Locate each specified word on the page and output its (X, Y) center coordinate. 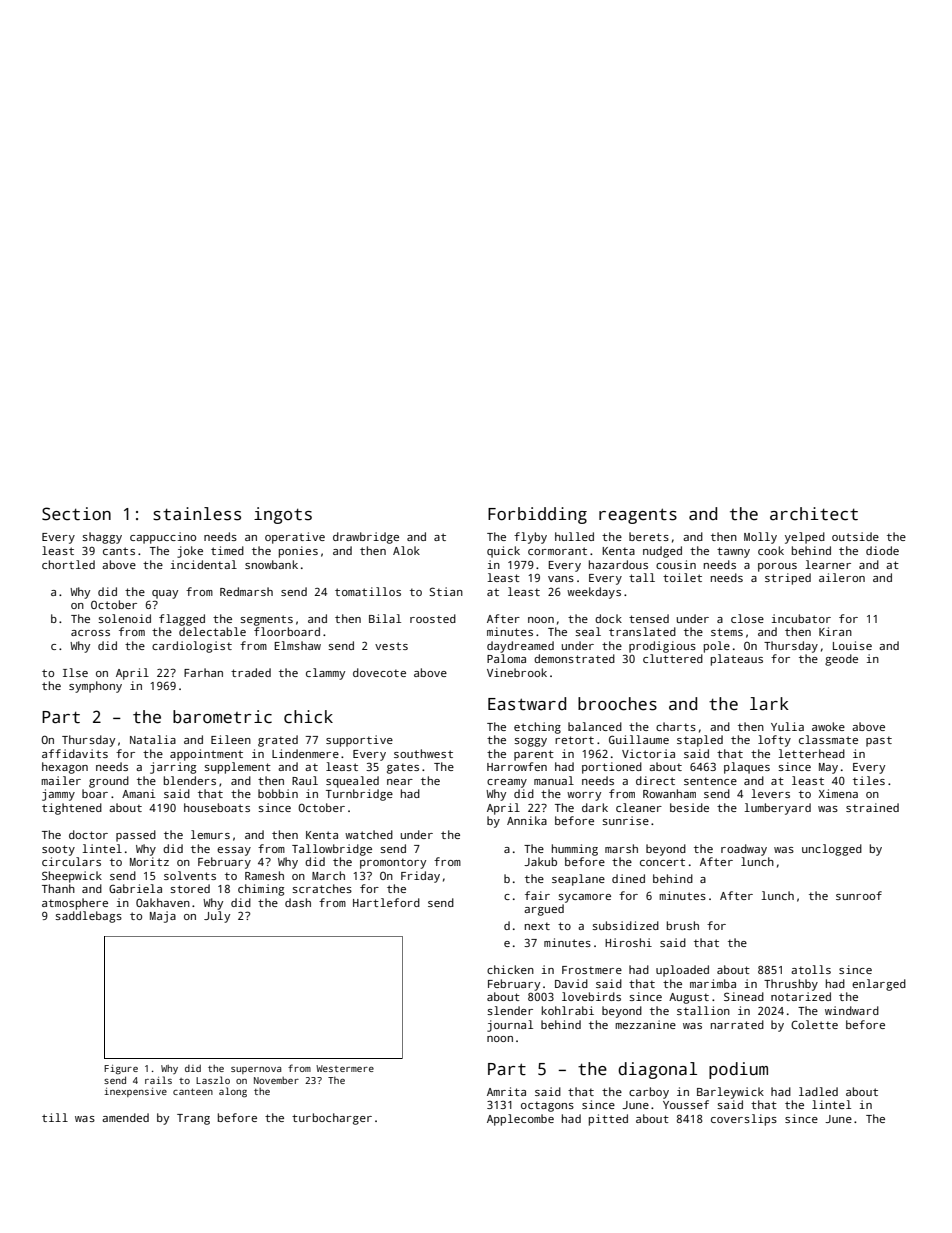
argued (544, 910)
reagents (638, 516)
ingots (283, 515)
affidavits (75, 753)
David (571, 983)
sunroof (859, 895)
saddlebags (88, 917)
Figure (121, 1069)
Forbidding (537, 515)
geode (841, 660)
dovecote (379, 672)
